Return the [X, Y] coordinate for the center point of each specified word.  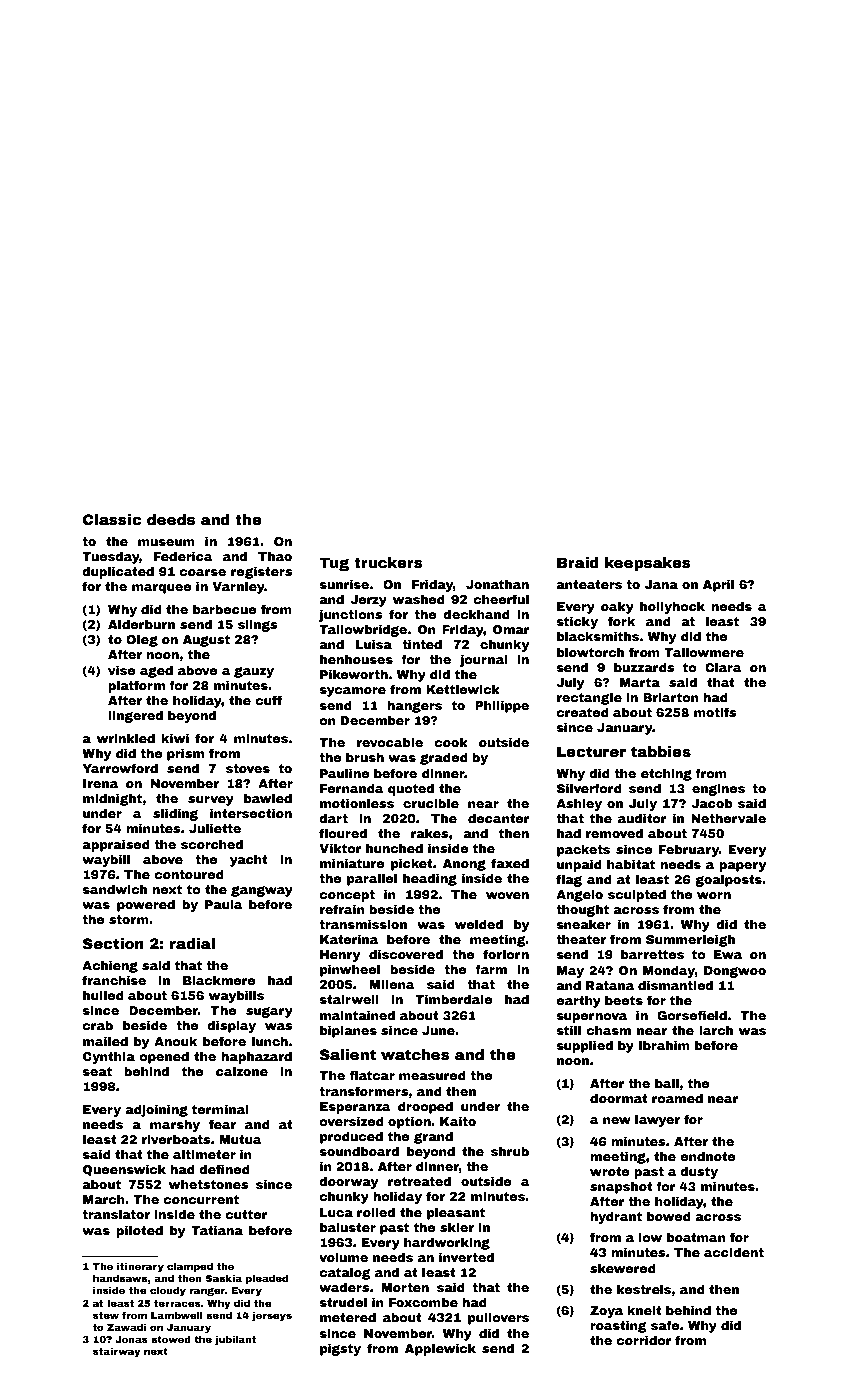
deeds [171, 519]
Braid [578, 562]
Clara [723, 667]
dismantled [675, 985]
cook [451, 742]
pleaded [267, 1279]
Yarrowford [120, 768]
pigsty [340, 1350]
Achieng [110, 967]
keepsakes [648, 564]
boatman [696, 1237]
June [438, 1030]
